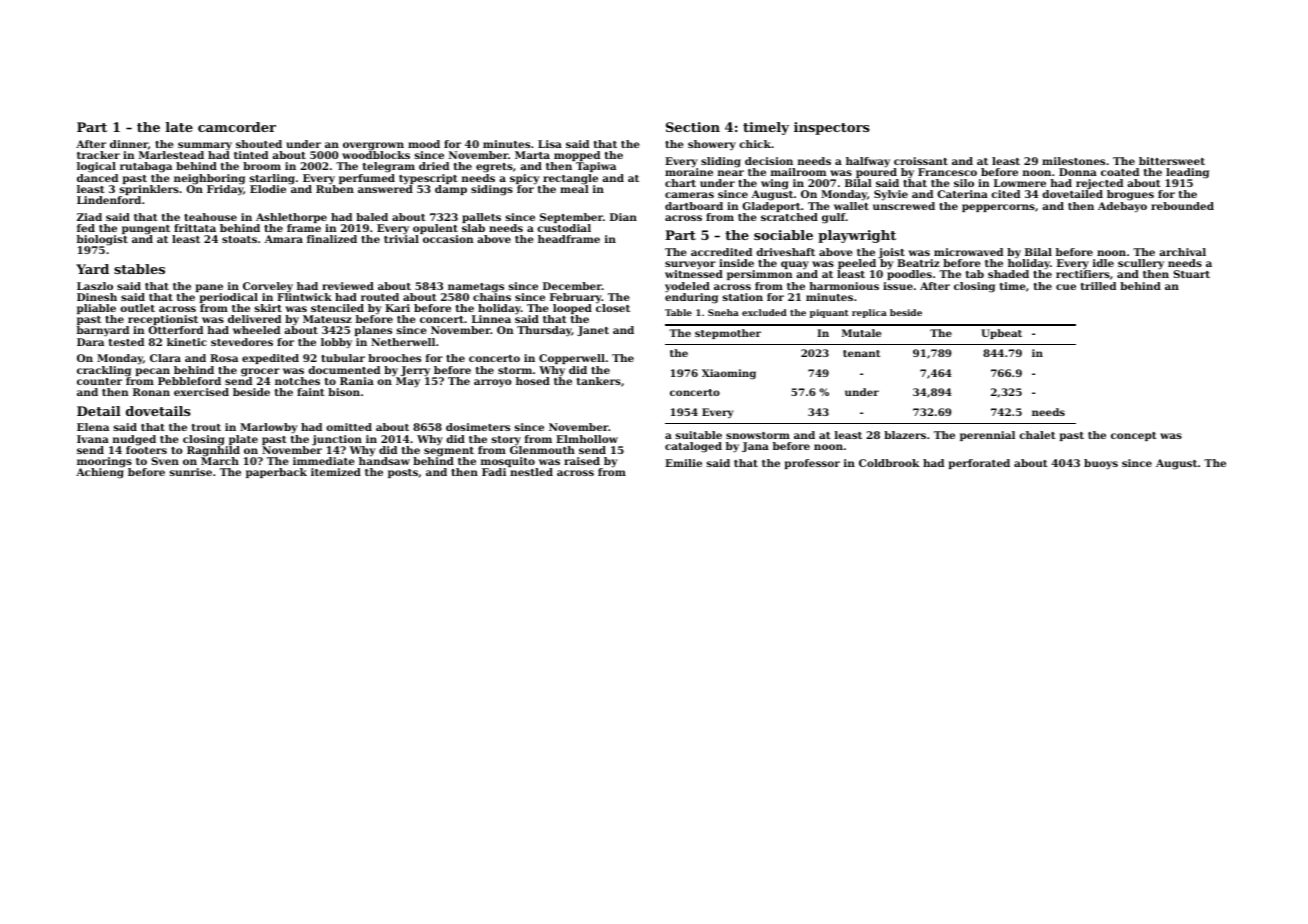 Image resolution: width=1308 pixels, height=924 pixels. Describe the element at coordinates (1001, 334) in the screenshot. I see `Upbeat` at that location.
